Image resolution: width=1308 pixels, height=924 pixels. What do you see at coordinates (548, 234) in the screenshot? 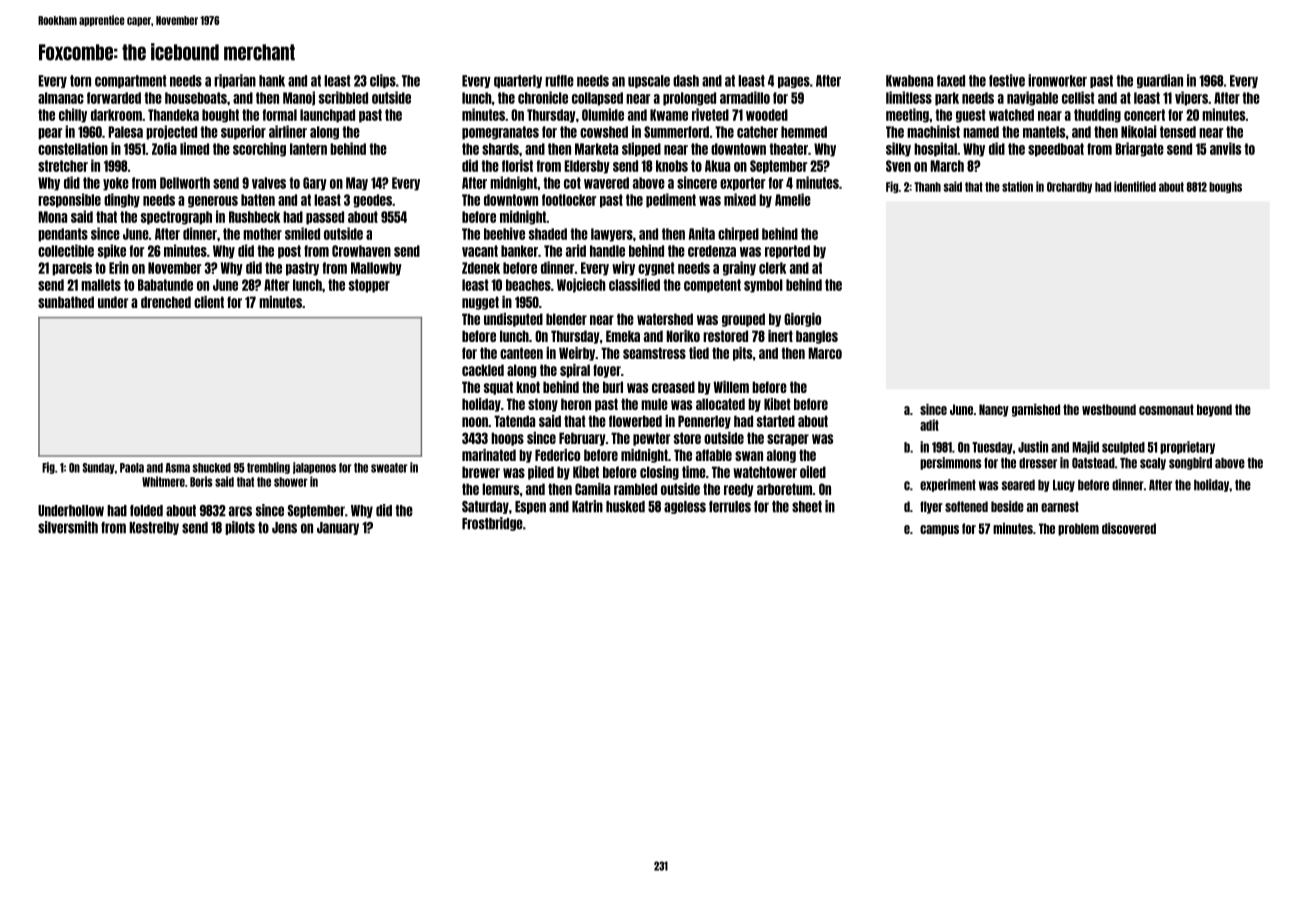
I see `shaded` at bounding box center [548, 234].
